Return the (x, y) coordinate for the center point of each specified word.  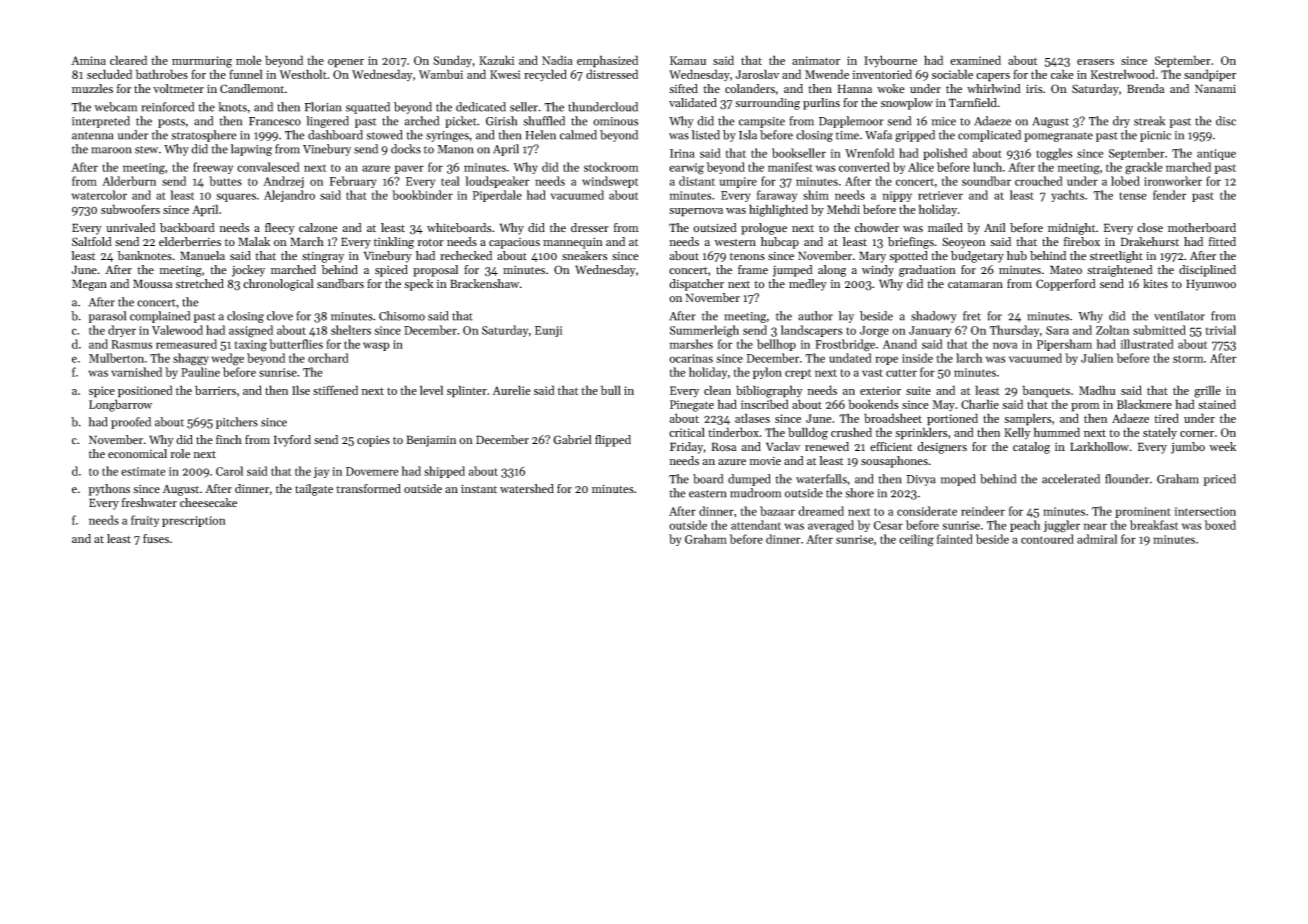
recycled (545, 75)
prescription (194, 521)
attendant (756, 525)
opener (346, 63)
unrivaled (130, 227)
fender (1169, 195)
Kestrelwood (1123, 74)
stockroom (611, 167)
